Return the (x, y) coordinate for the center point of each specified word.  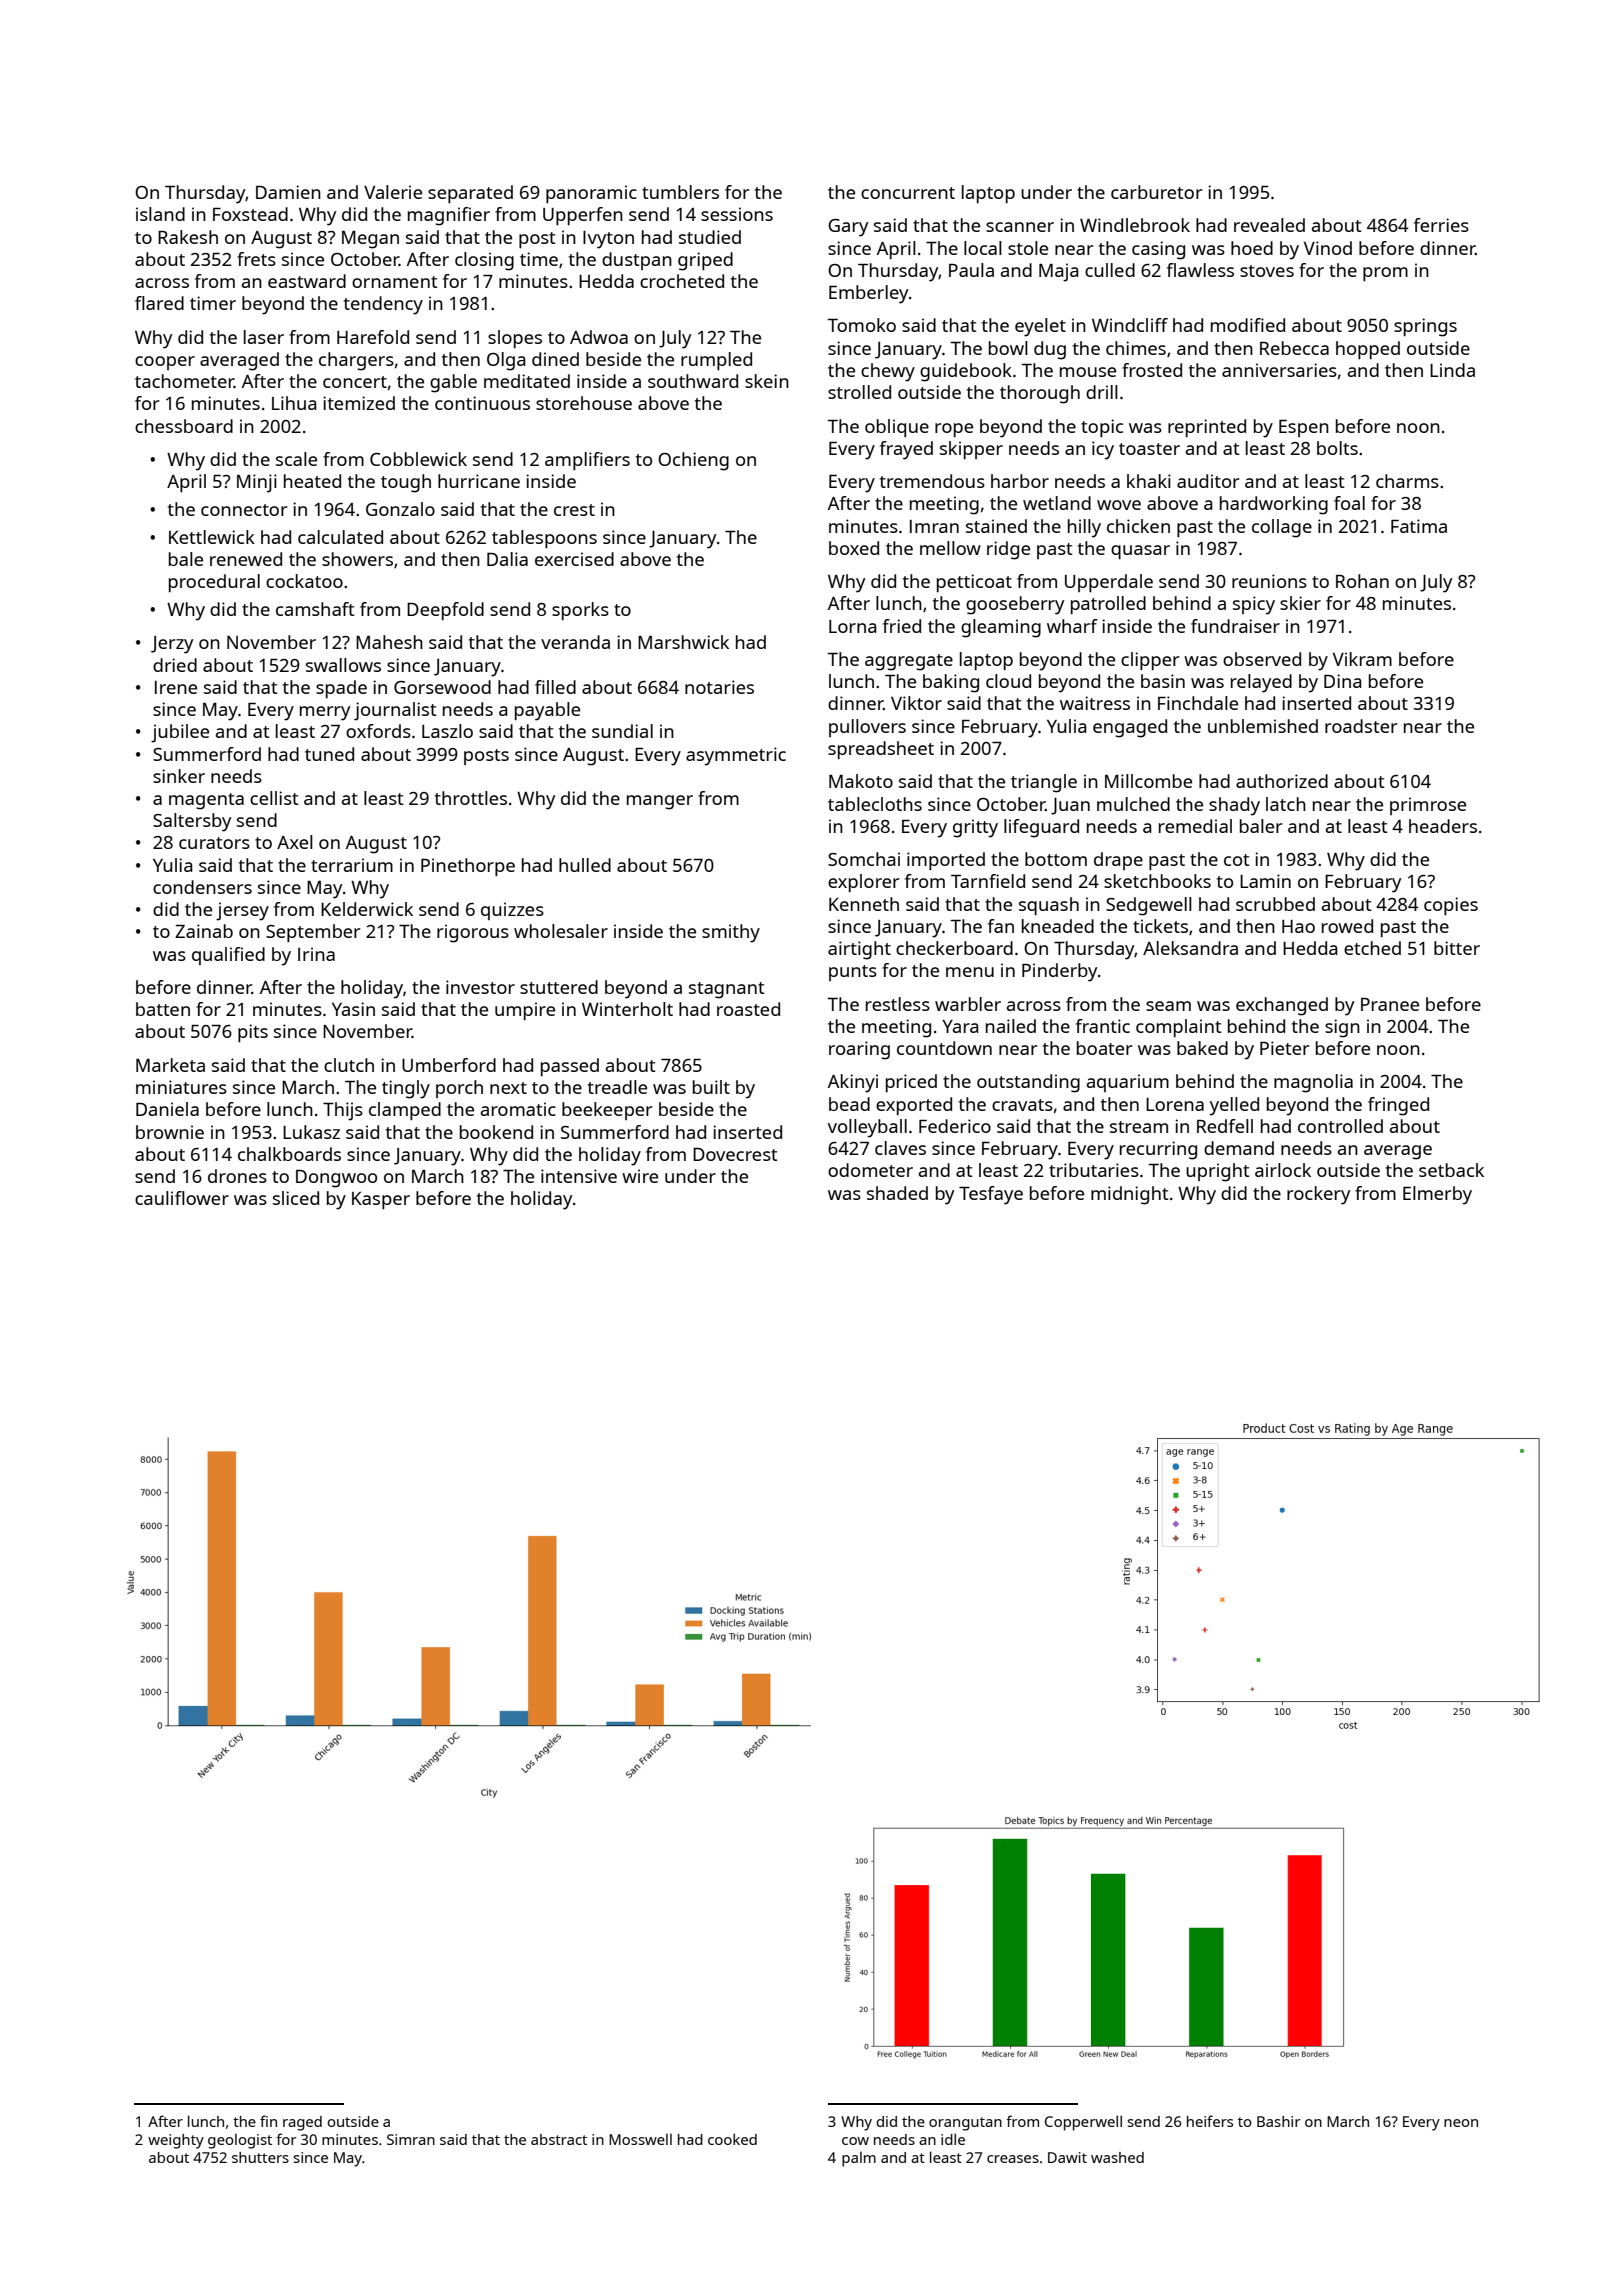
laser (264, 337)
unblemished (1263, 726)
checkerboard (954, 948)
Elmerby (1437, 1195)
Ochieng (693, 461)
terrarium (352, 865)
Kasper (381, 1200)
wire (640, 1176)
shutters (260, 2157)
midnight (1130, 1195)
